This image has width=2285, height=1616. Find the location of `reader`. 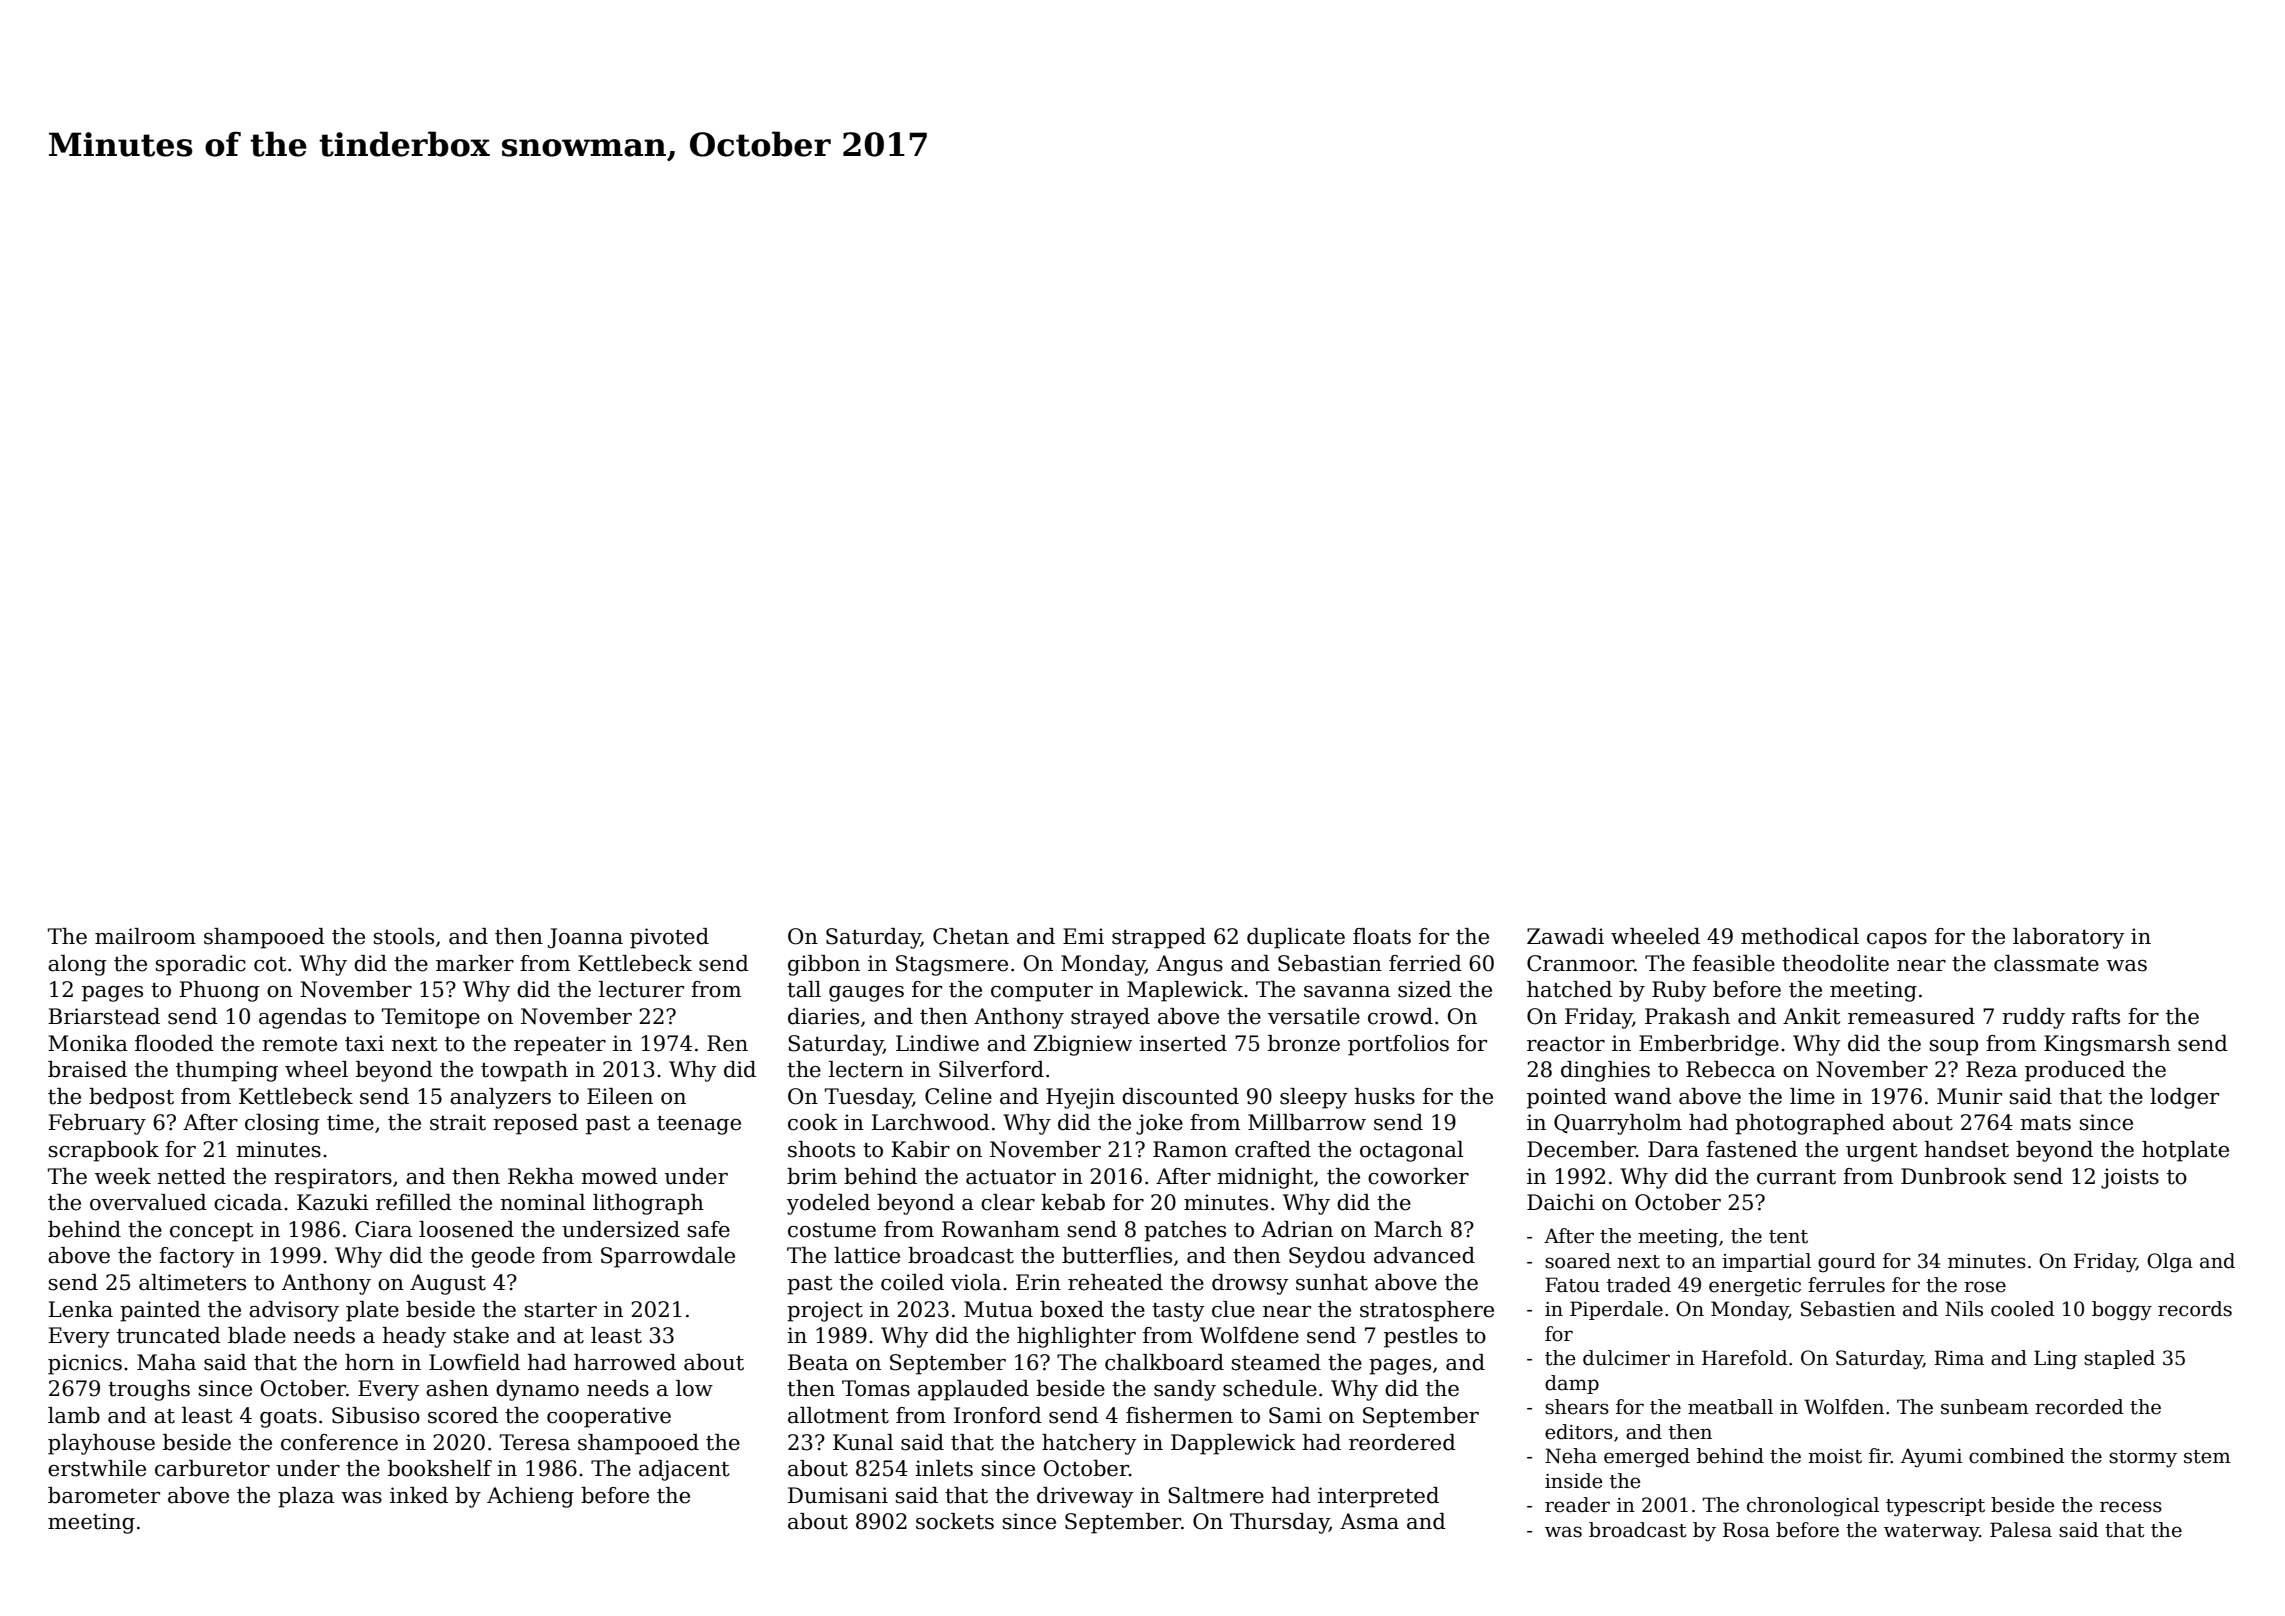

reader is located at coordinates (1577, 1505).
